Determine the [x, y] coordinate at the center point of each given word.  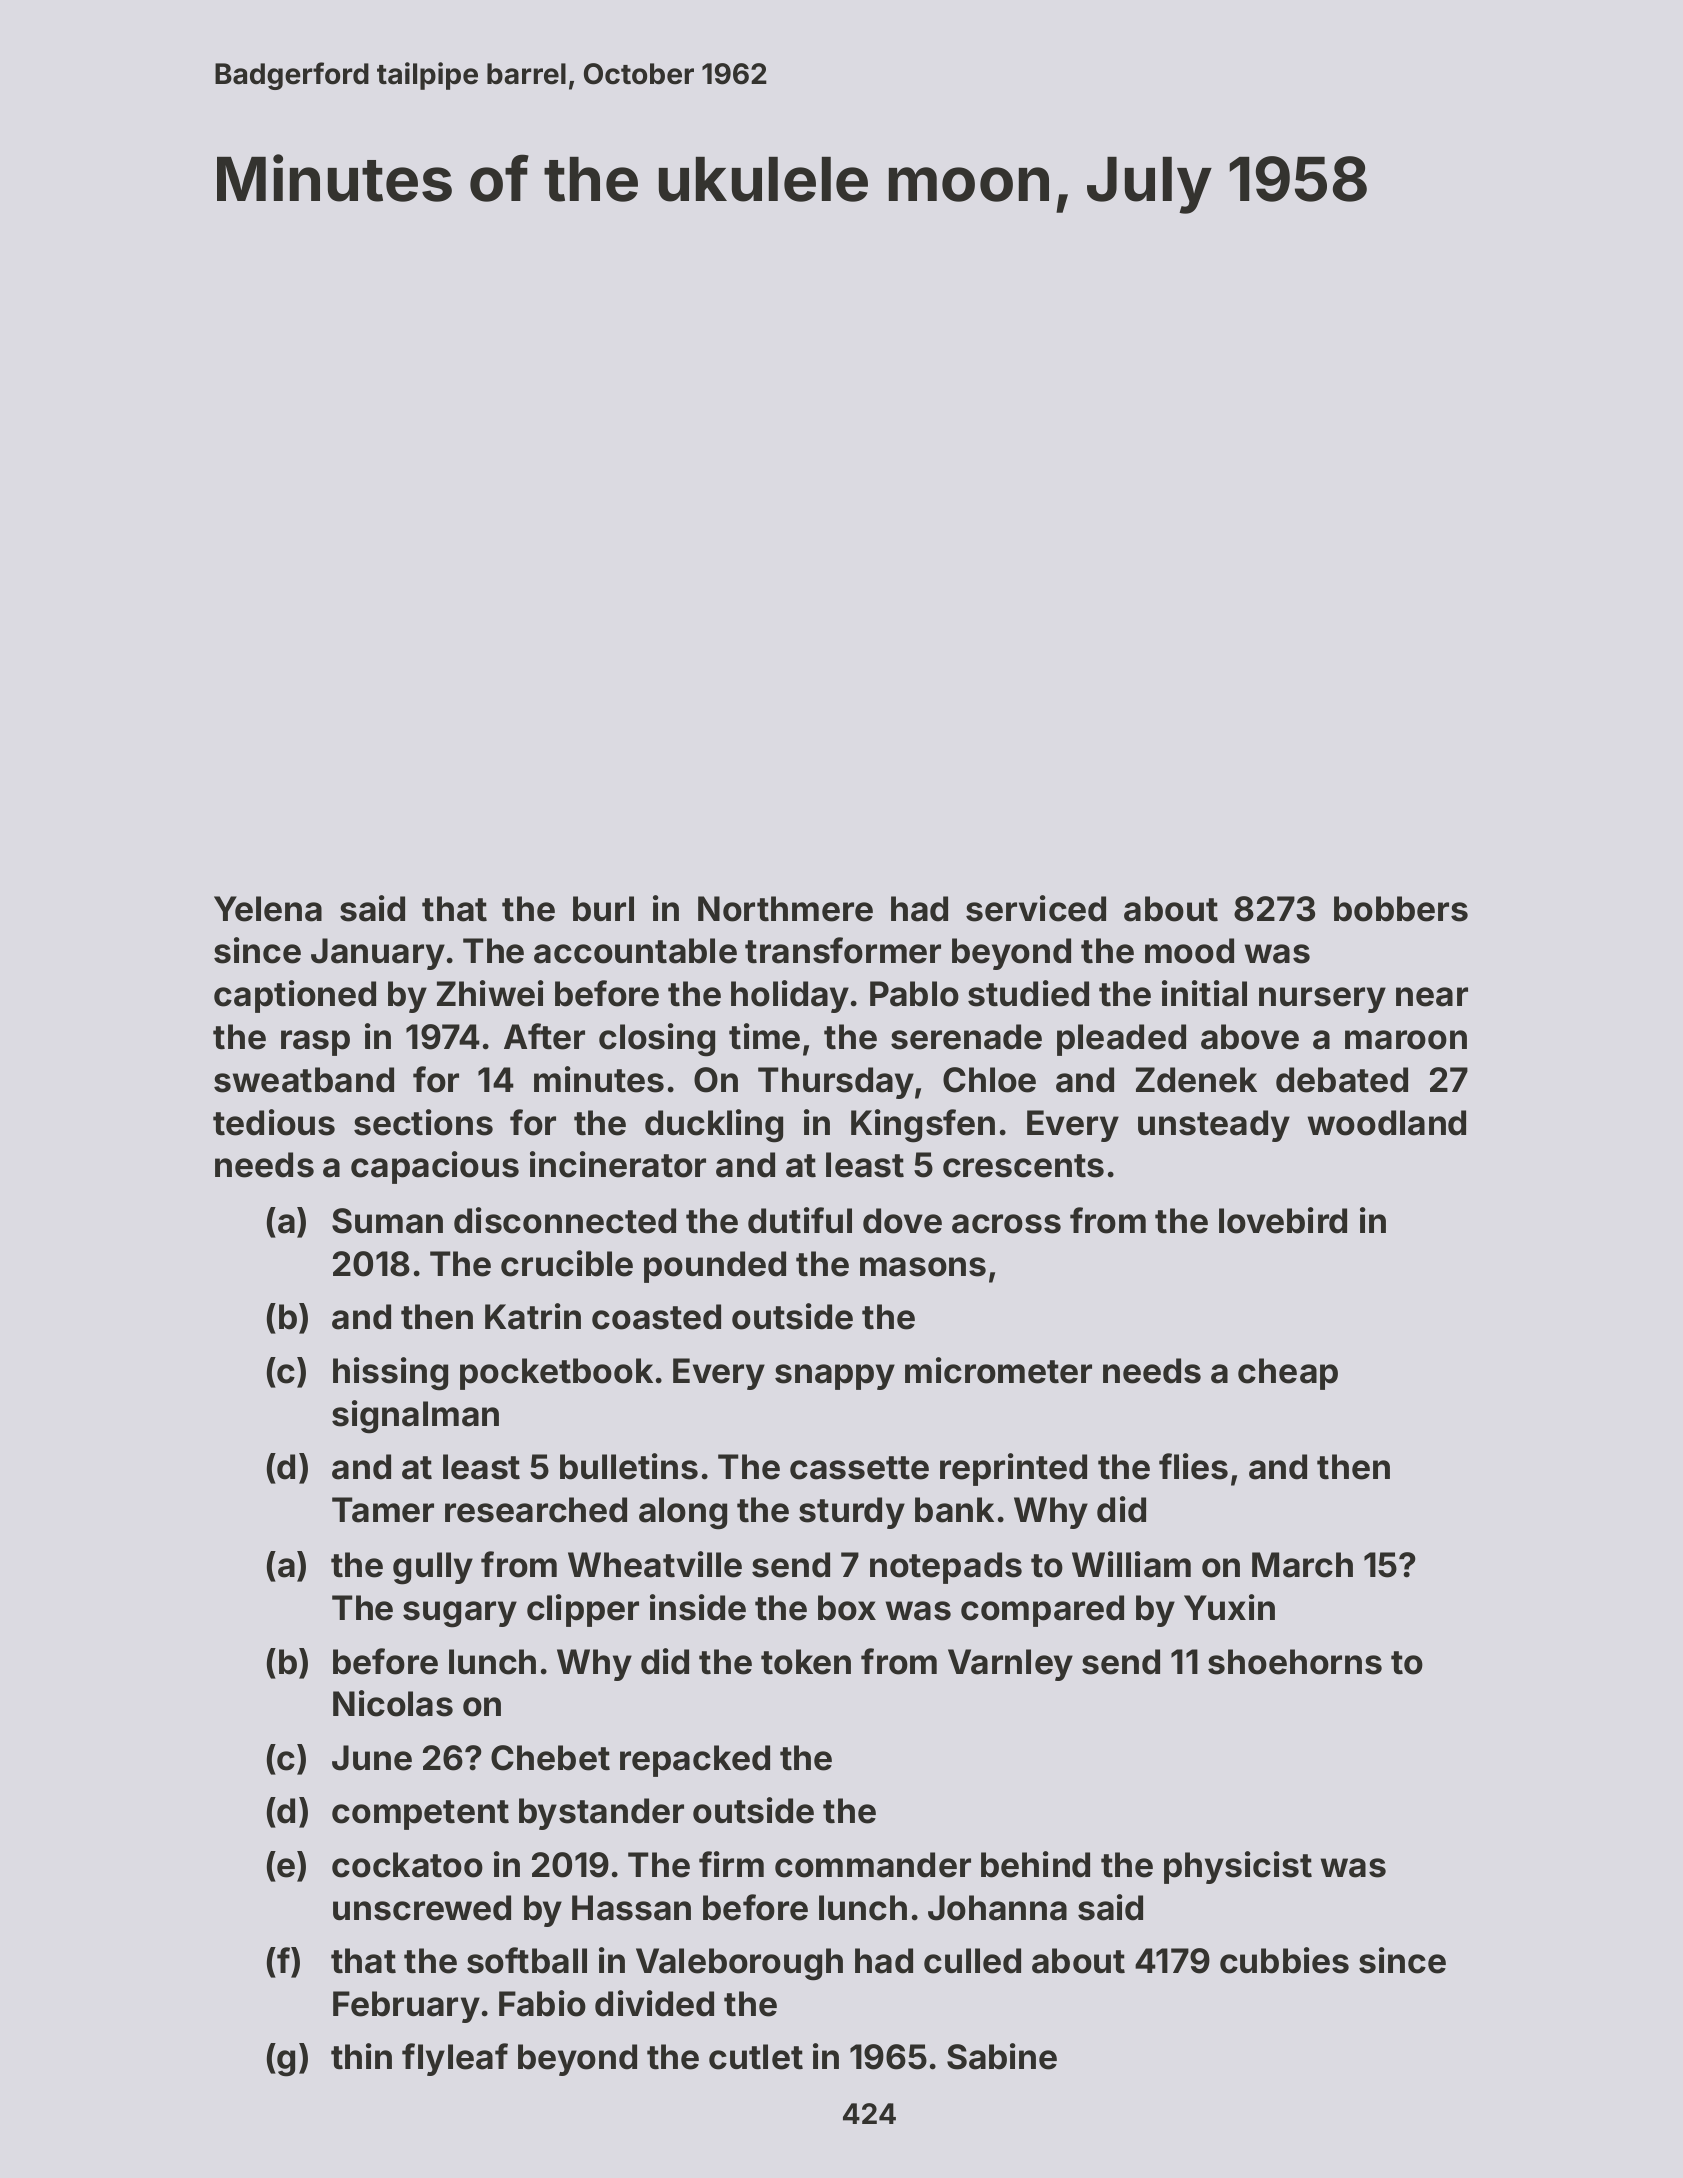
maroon [1406, 1040]
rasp [315, 1043]
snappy [835, 1377]
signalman [415, 1417]
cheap [1288, 1374]
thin [361, 2056]
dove [902, 1221]
